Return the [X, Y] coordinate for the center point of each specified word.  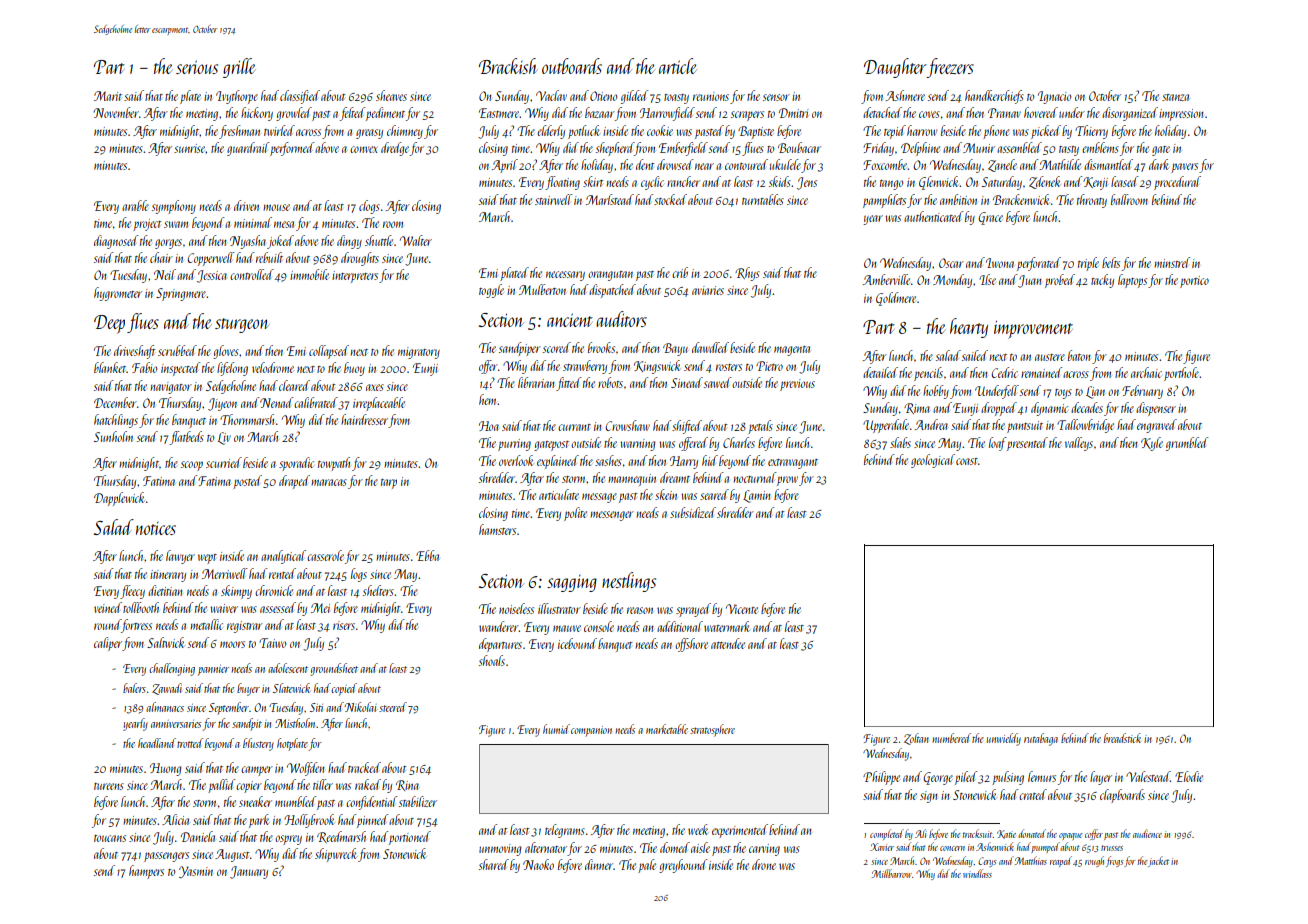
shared [494, 864]
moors [232, 644]
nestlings [629, 582]
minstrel [1172, 262]
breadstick [1122, 738]
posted [247, 482]
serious [197, 67]
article [678, 66]
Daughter [895, 68]
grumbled [1187, 444]
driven [246, 205]
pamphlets [884, 201]
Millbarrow [892, 873]
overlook [516, 460]
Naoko [538, 864]
